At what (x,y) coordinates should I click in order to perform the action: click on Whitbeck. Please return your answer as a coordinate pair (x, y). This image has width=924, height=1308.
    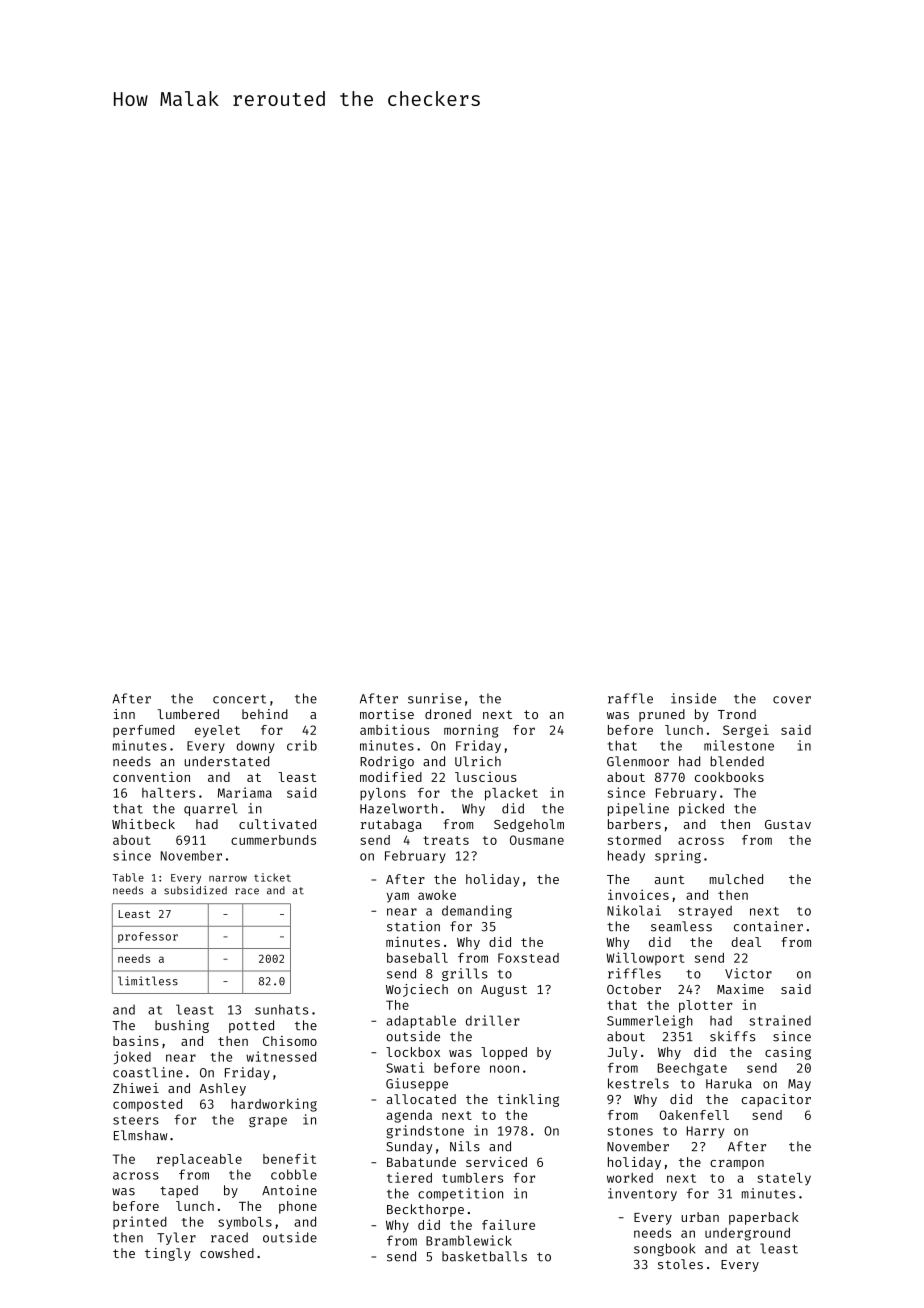
    Looking at the image, I should click on (143, 824).
